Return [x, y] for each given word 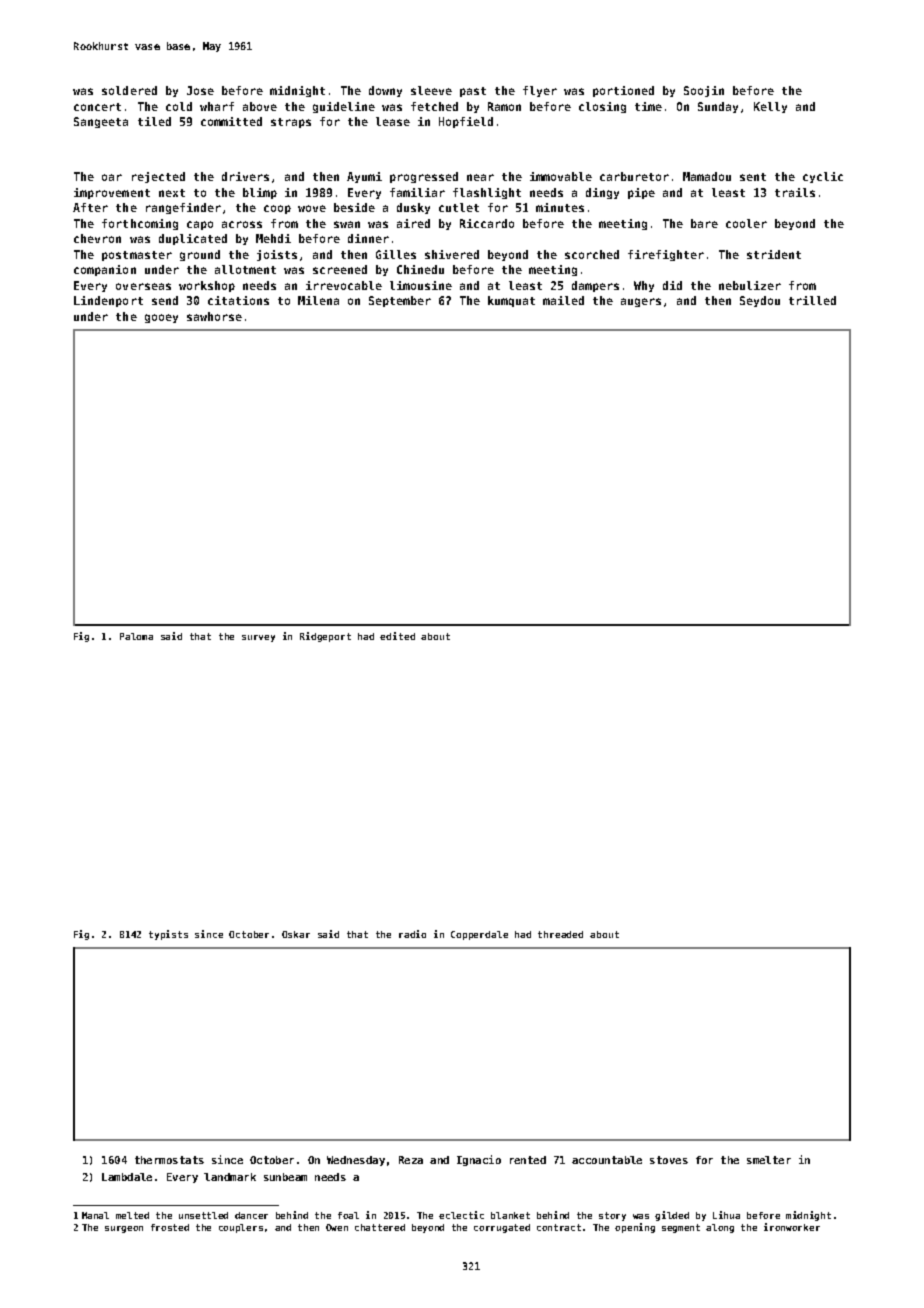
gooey [161, 318]
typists [168, 935]
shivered [452, 254]
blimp [260, 193]
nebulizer [750, 285]
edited [397, 636]
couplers [241, 1228]
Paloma [136, 636]
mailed [563, 300]
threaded [560, 934]
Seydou [760, 301]
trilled [812, 300]
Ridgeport [325, 637]
